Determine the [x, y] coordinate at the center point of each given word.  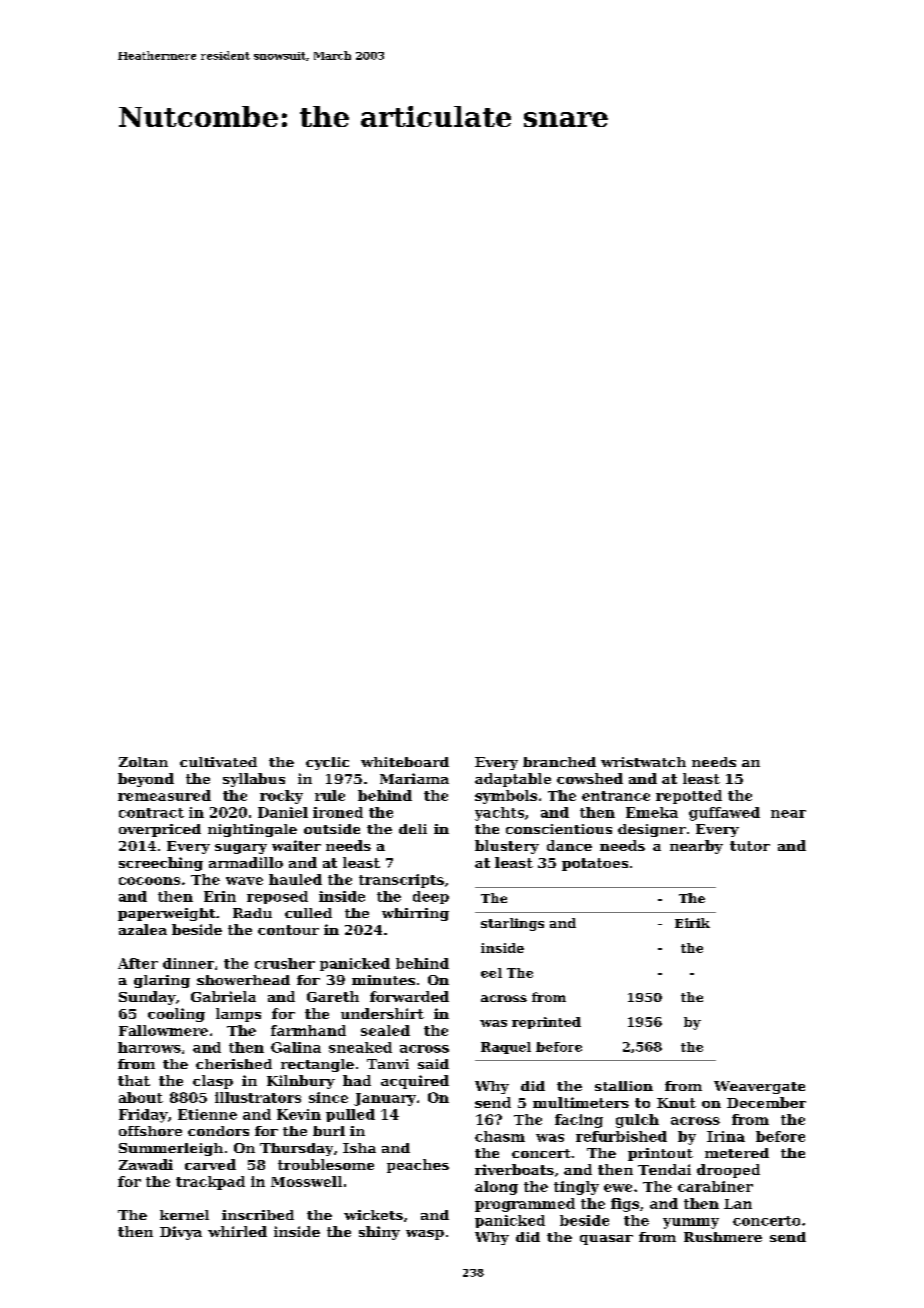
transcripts [401, 881]
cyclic [327, 763]
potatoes [595, 864]
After [138, 963]
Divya [181, 1233]
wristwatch [643, 762]
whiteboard [405, 762]
